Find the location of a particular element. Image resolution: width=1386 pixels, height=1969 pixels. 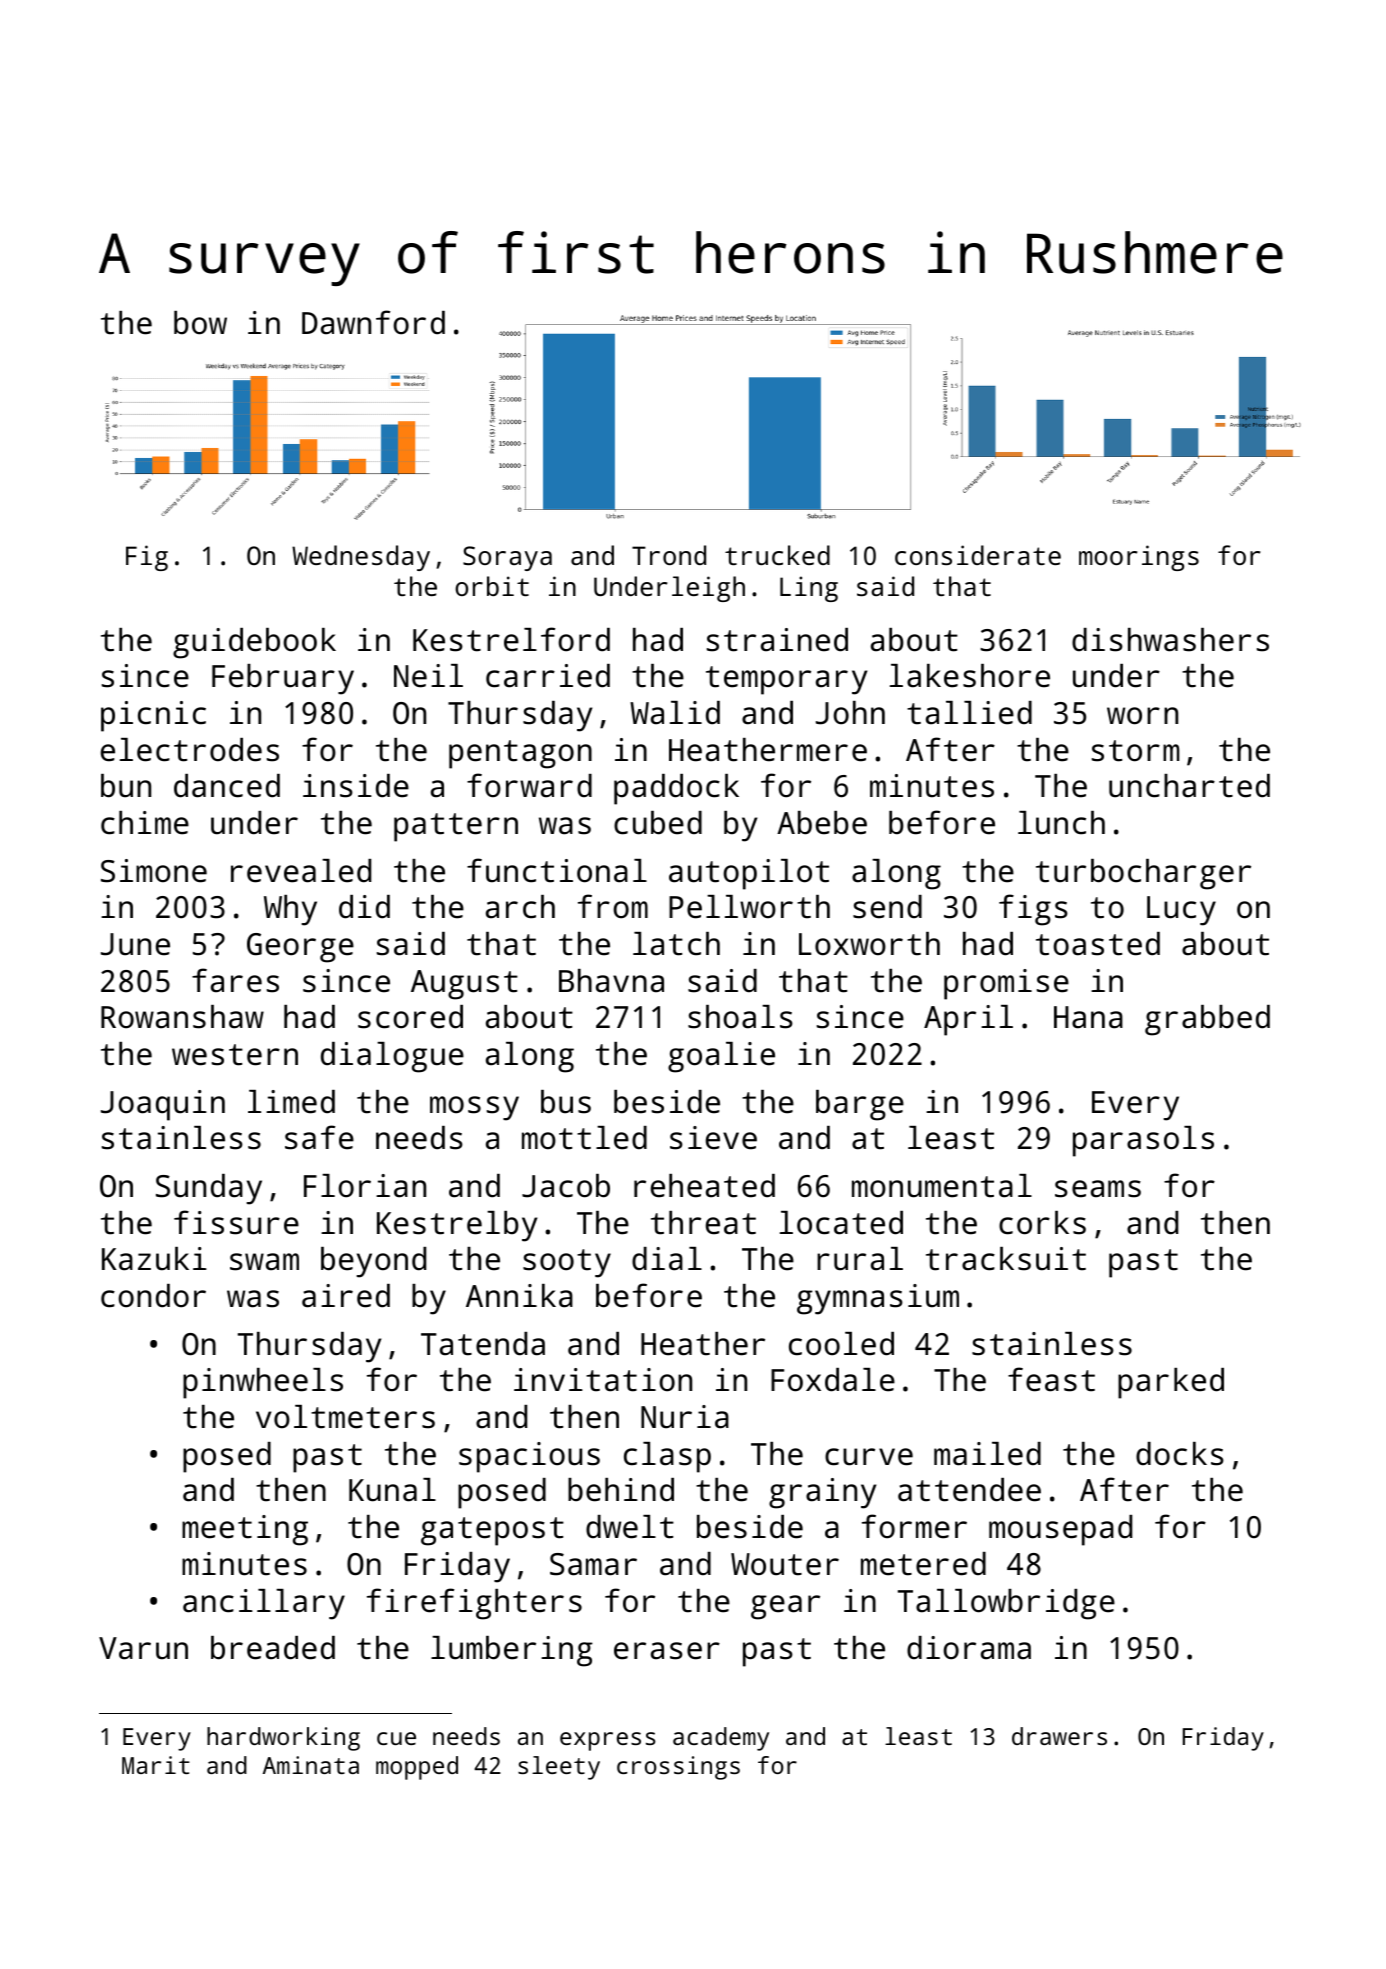

grabbed is located at coordinates (1207, 1020).
